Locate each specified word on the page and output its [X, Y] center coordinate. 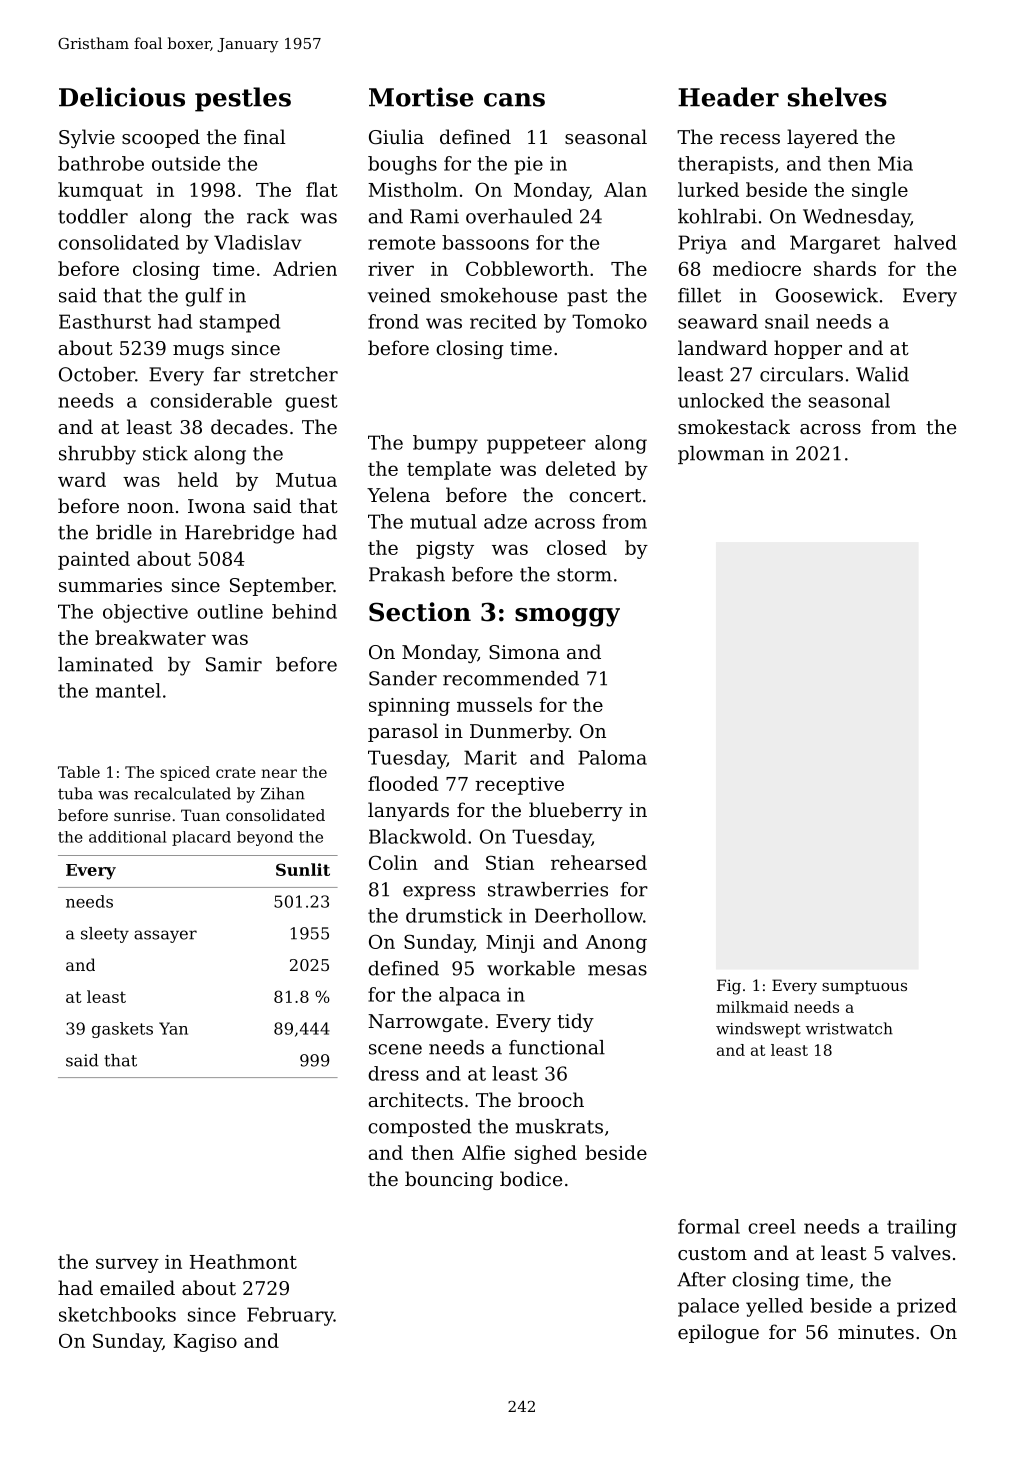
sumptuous [864, 987]
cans [514, 100]
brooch [551, 1099]
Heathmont [243, 1261]
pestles [243, 99]
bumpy [445, 444]
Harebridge [239, 534]
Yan [173, 1028]
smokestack [734, 426]
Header [728, 97]
